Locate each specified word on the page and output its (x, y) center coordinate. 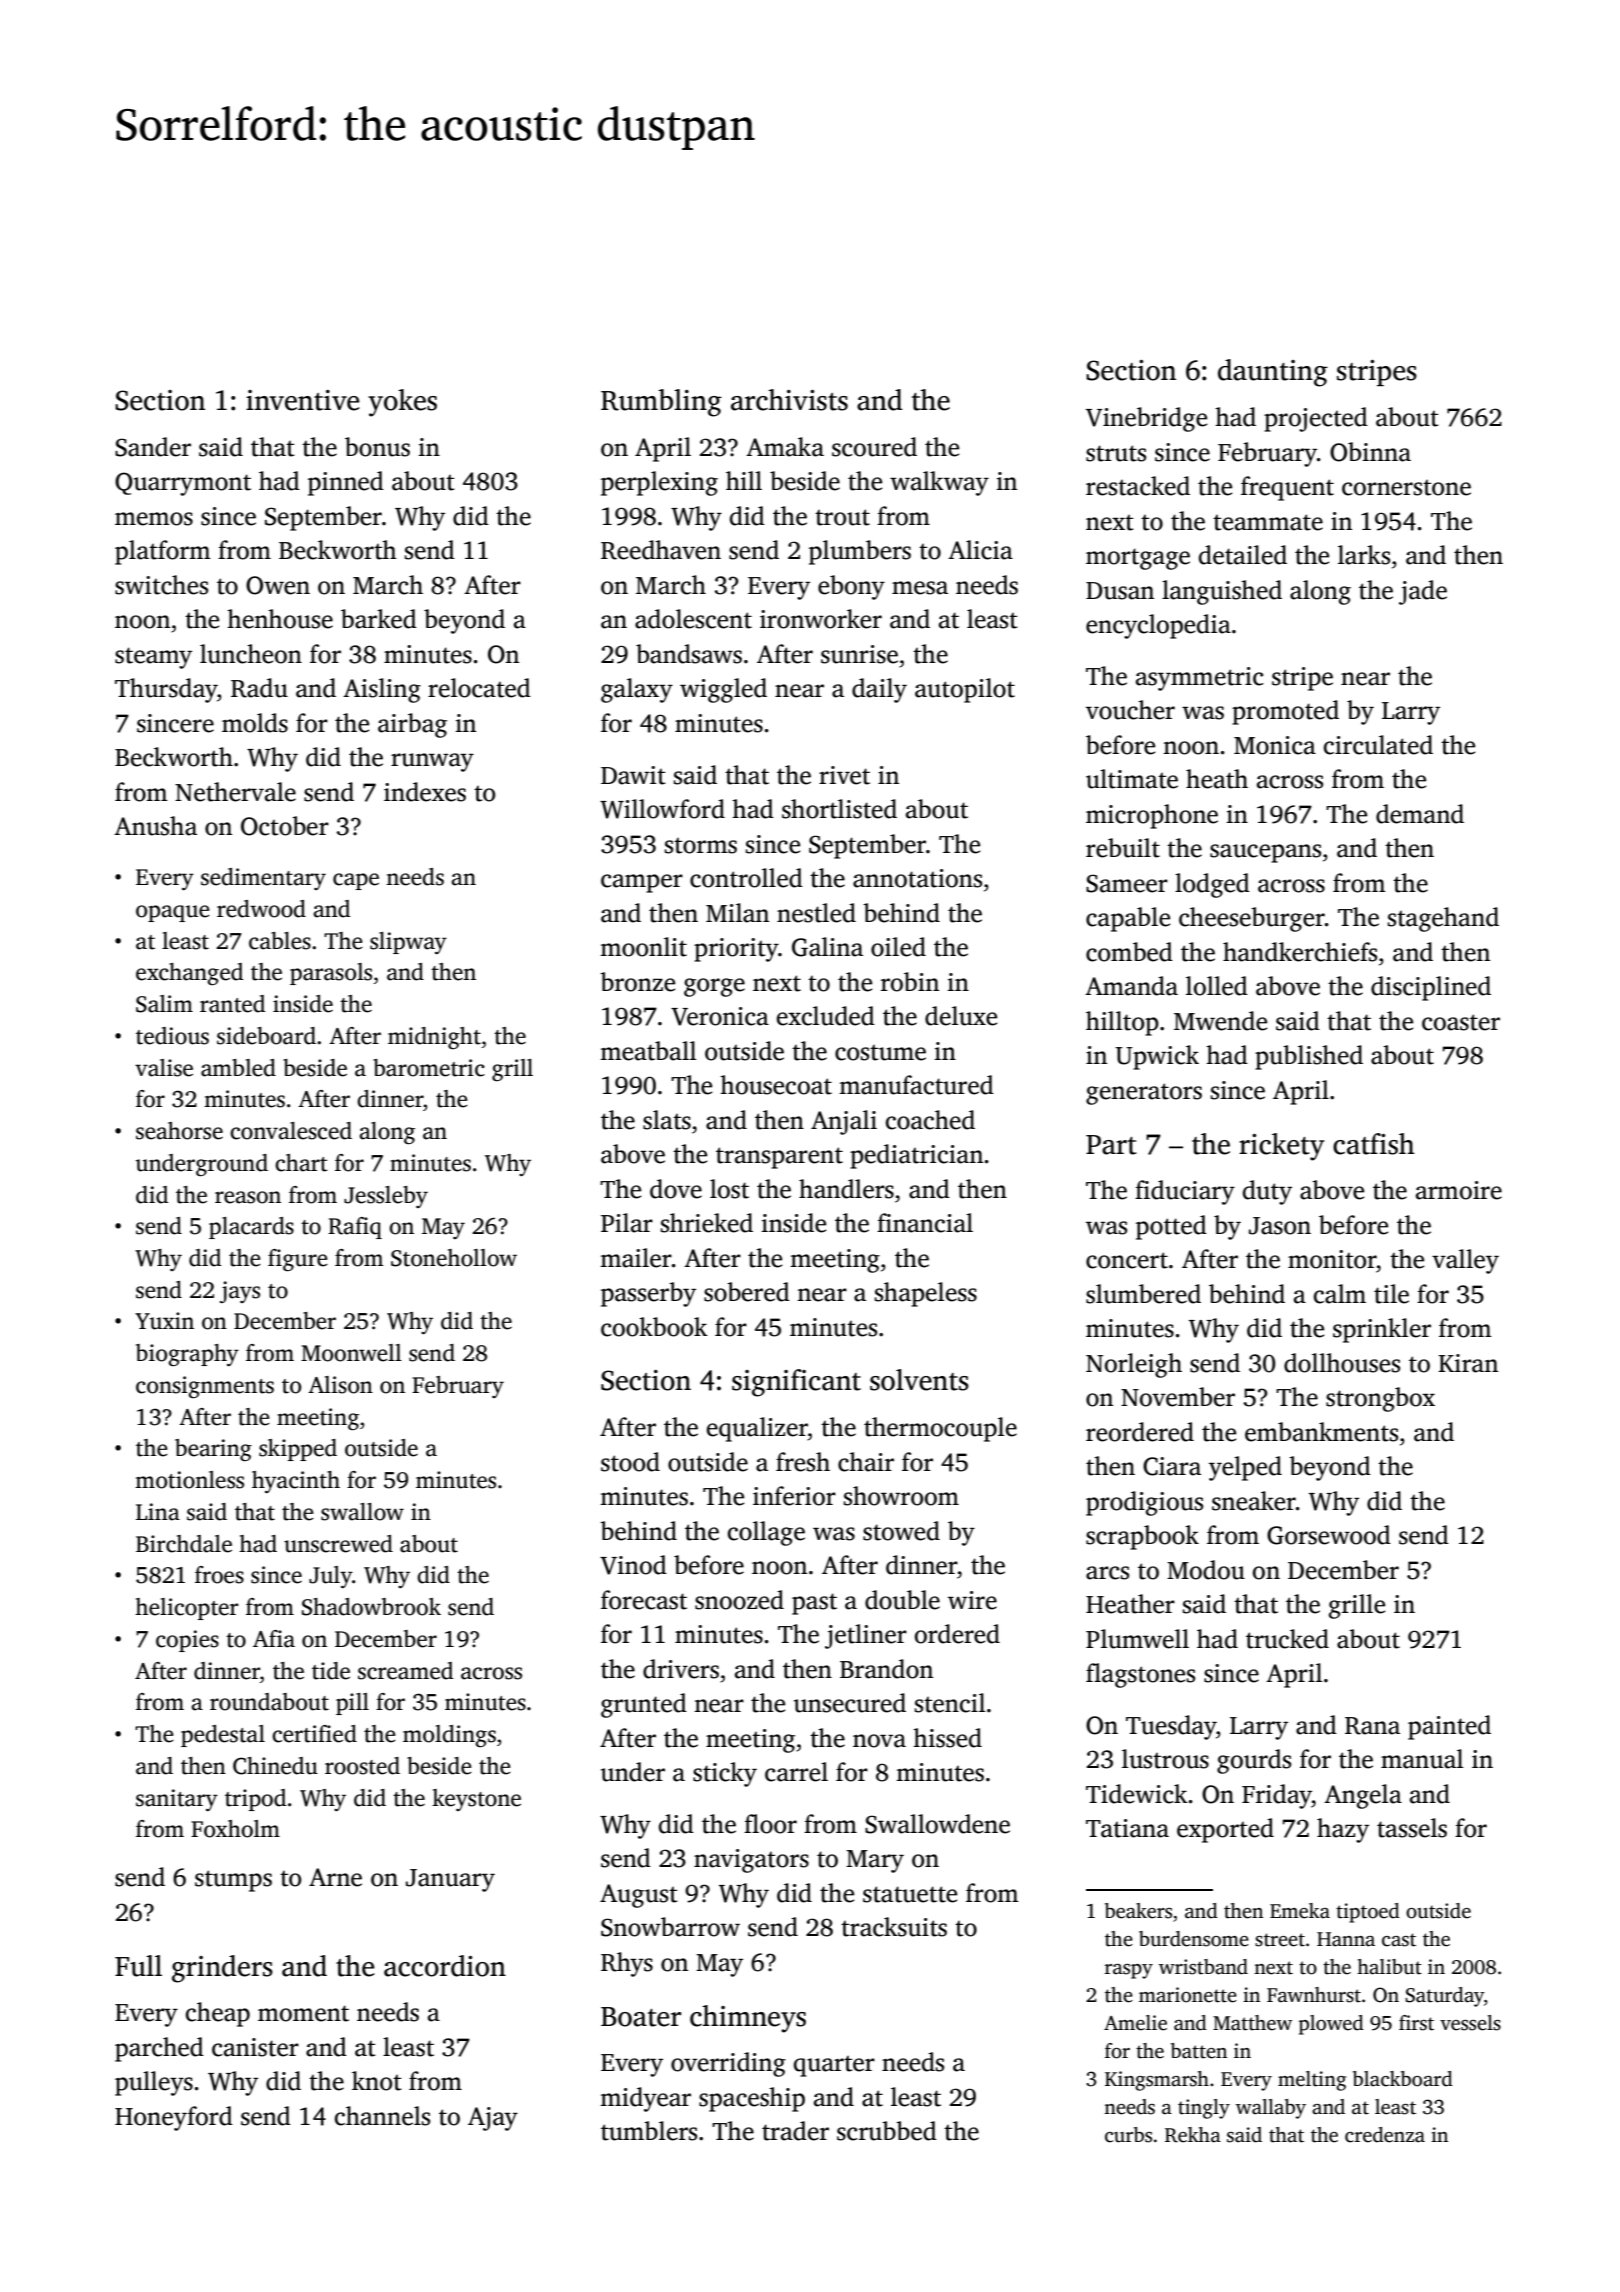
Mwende (1220, 1021)
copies (187, 1641)
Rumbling (661, 403)
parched (159, 2049)
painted (1449, 1727)
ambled (238, 1068)
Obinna (1370, 452)
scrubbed (887, 2131)
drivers (681, 1669)
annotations (917, 878)
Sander (153, 447)
